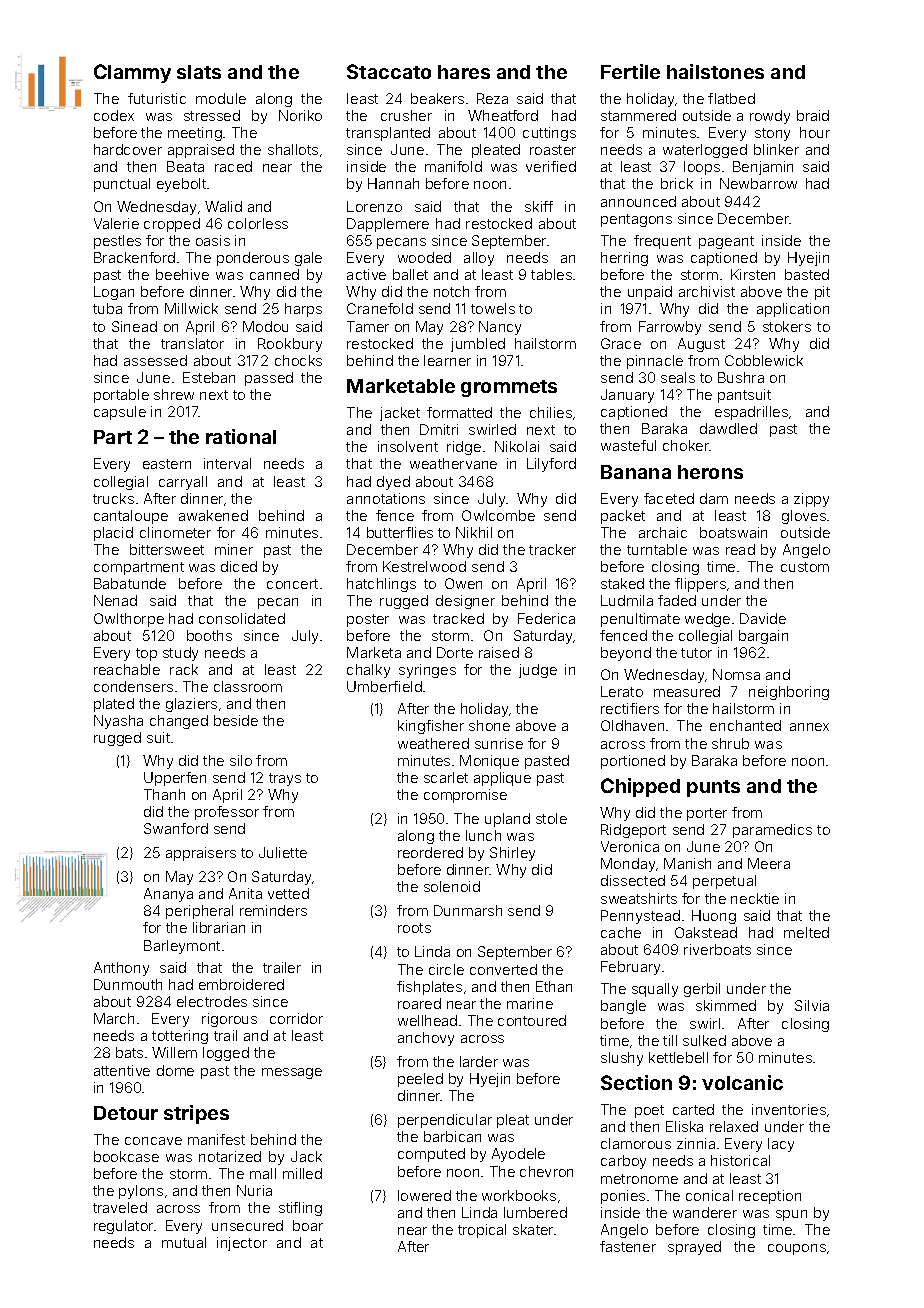 This screenshot has width=924, height=1308. Describe the element at coordinates (636, 472) in the screenshot. I see `Banana` at that location.
